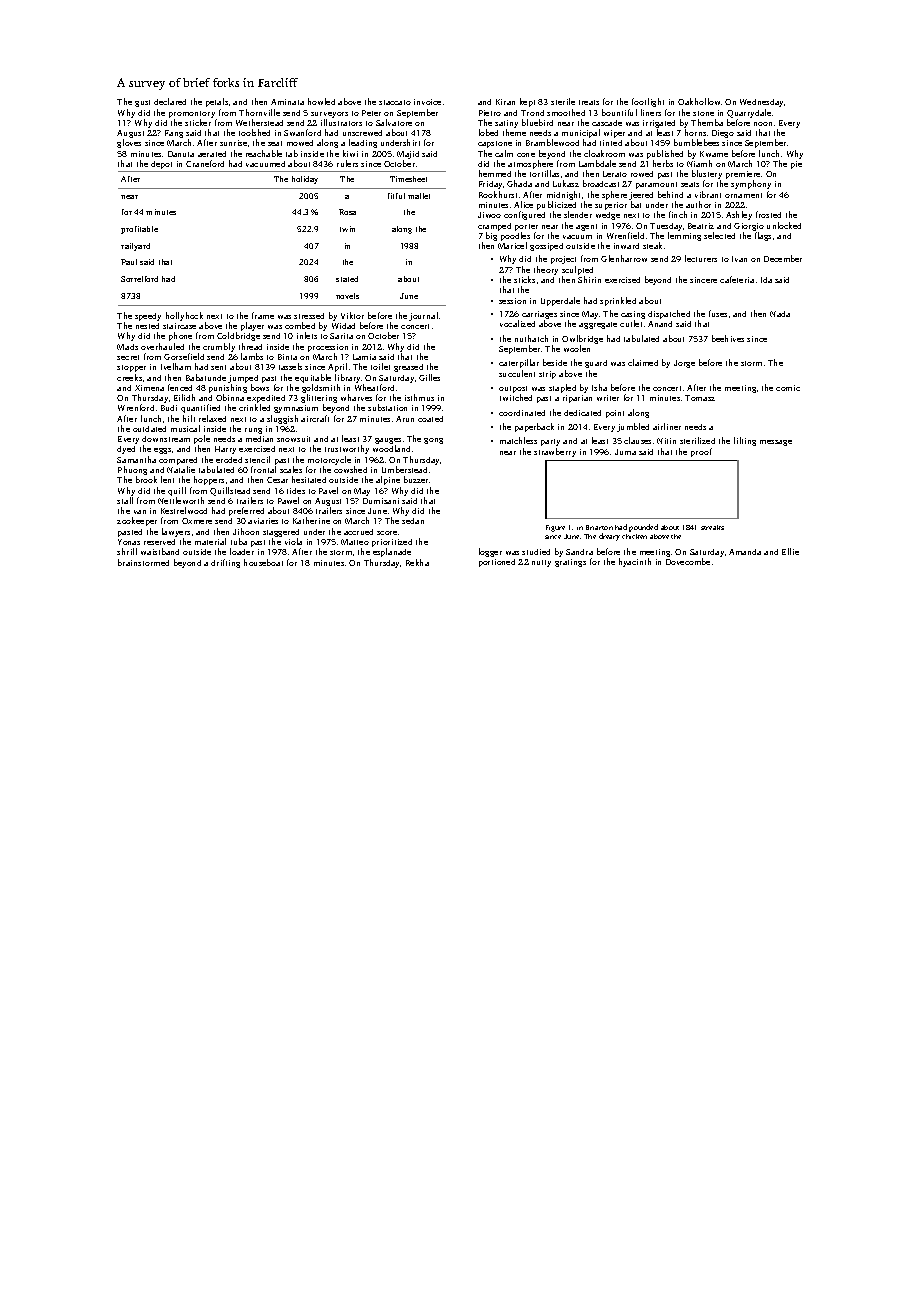  Describe the element at coordinates (688, 561) in the screenshot. I see `Dovecombe` at that location.
